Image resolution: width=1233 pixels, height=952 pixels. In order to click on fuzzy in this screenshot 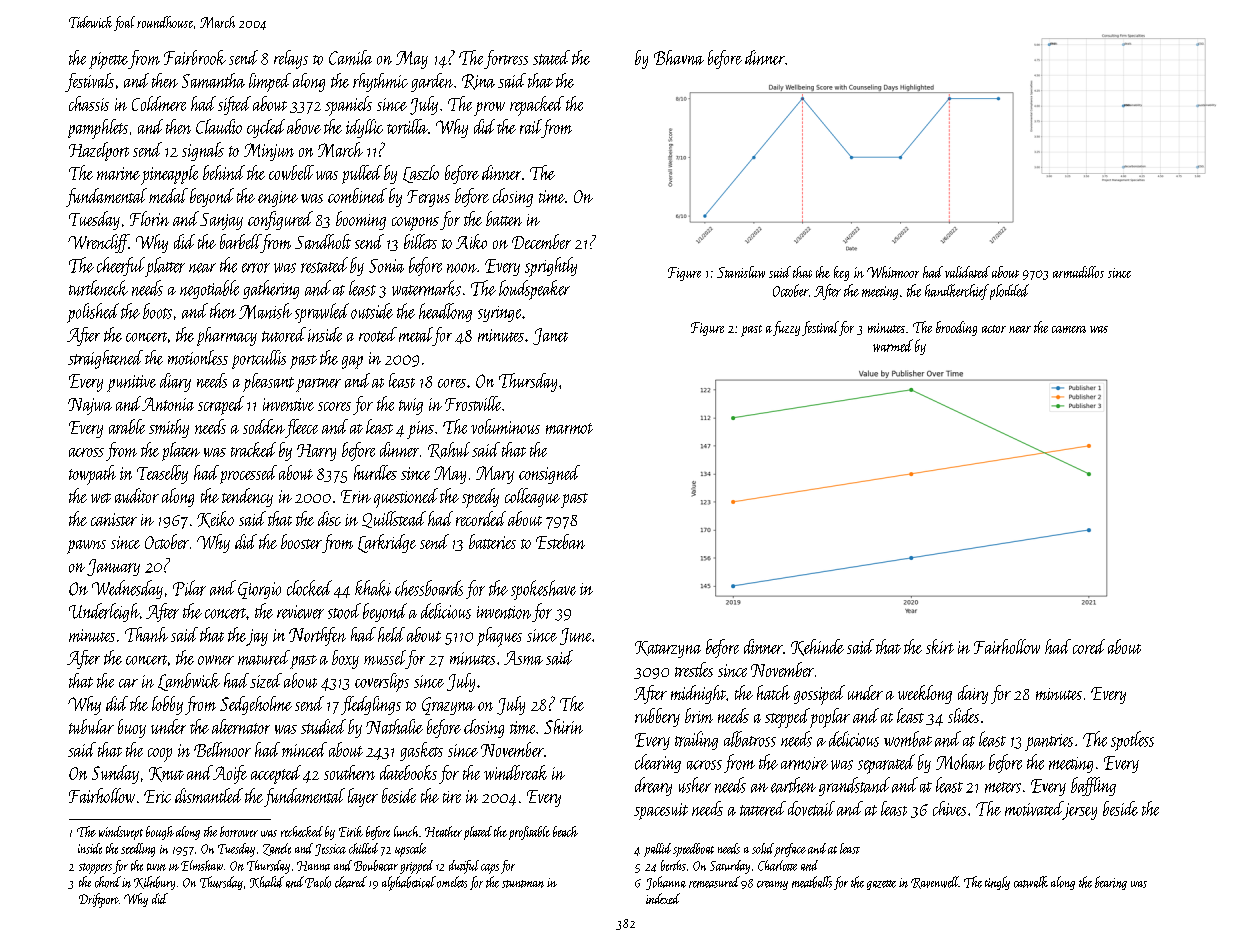, I will do `click(786, 328)`.
